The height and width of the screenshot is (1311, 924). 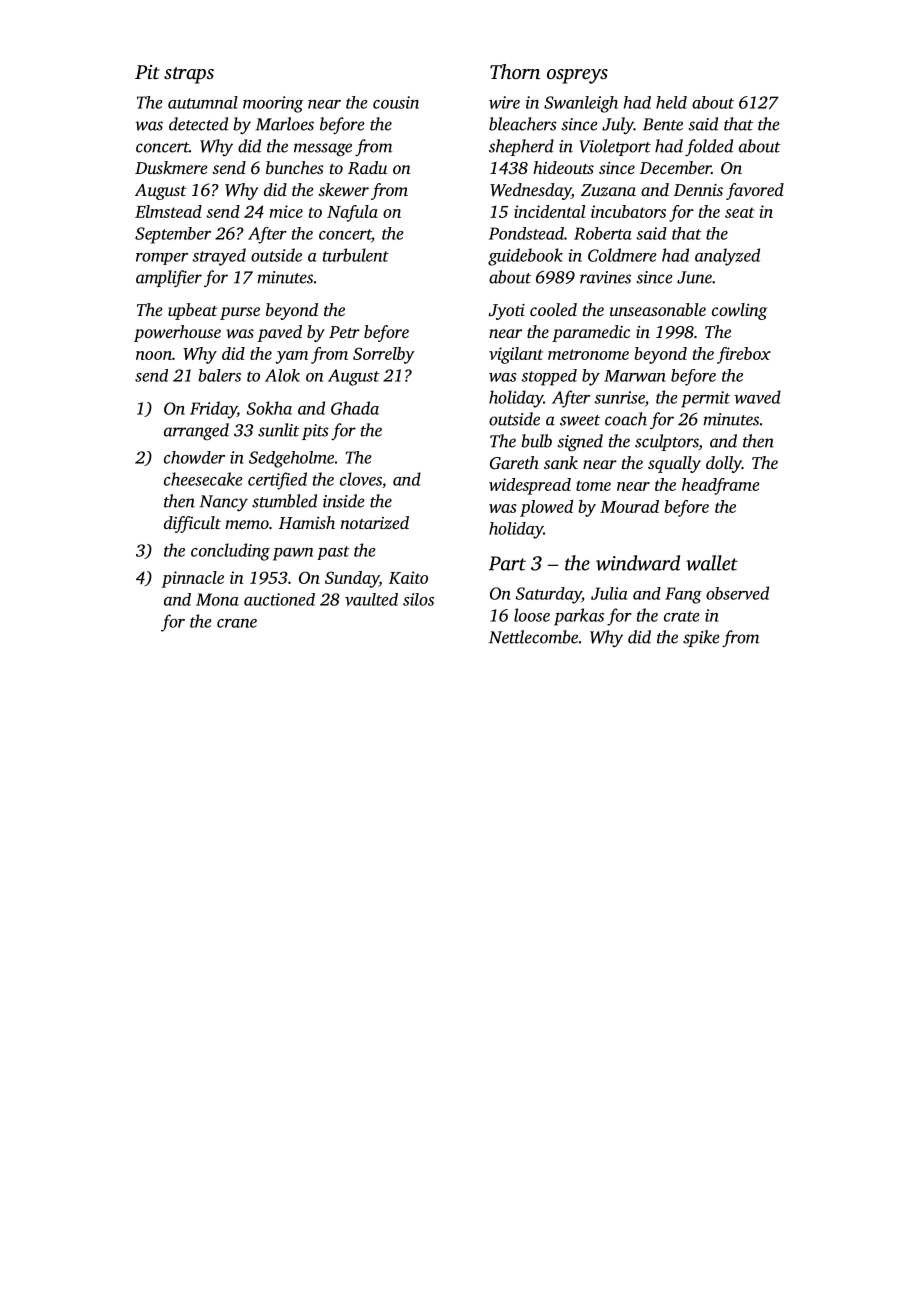 I want to click on Nettlecombe, so click(x=533, y=637).
